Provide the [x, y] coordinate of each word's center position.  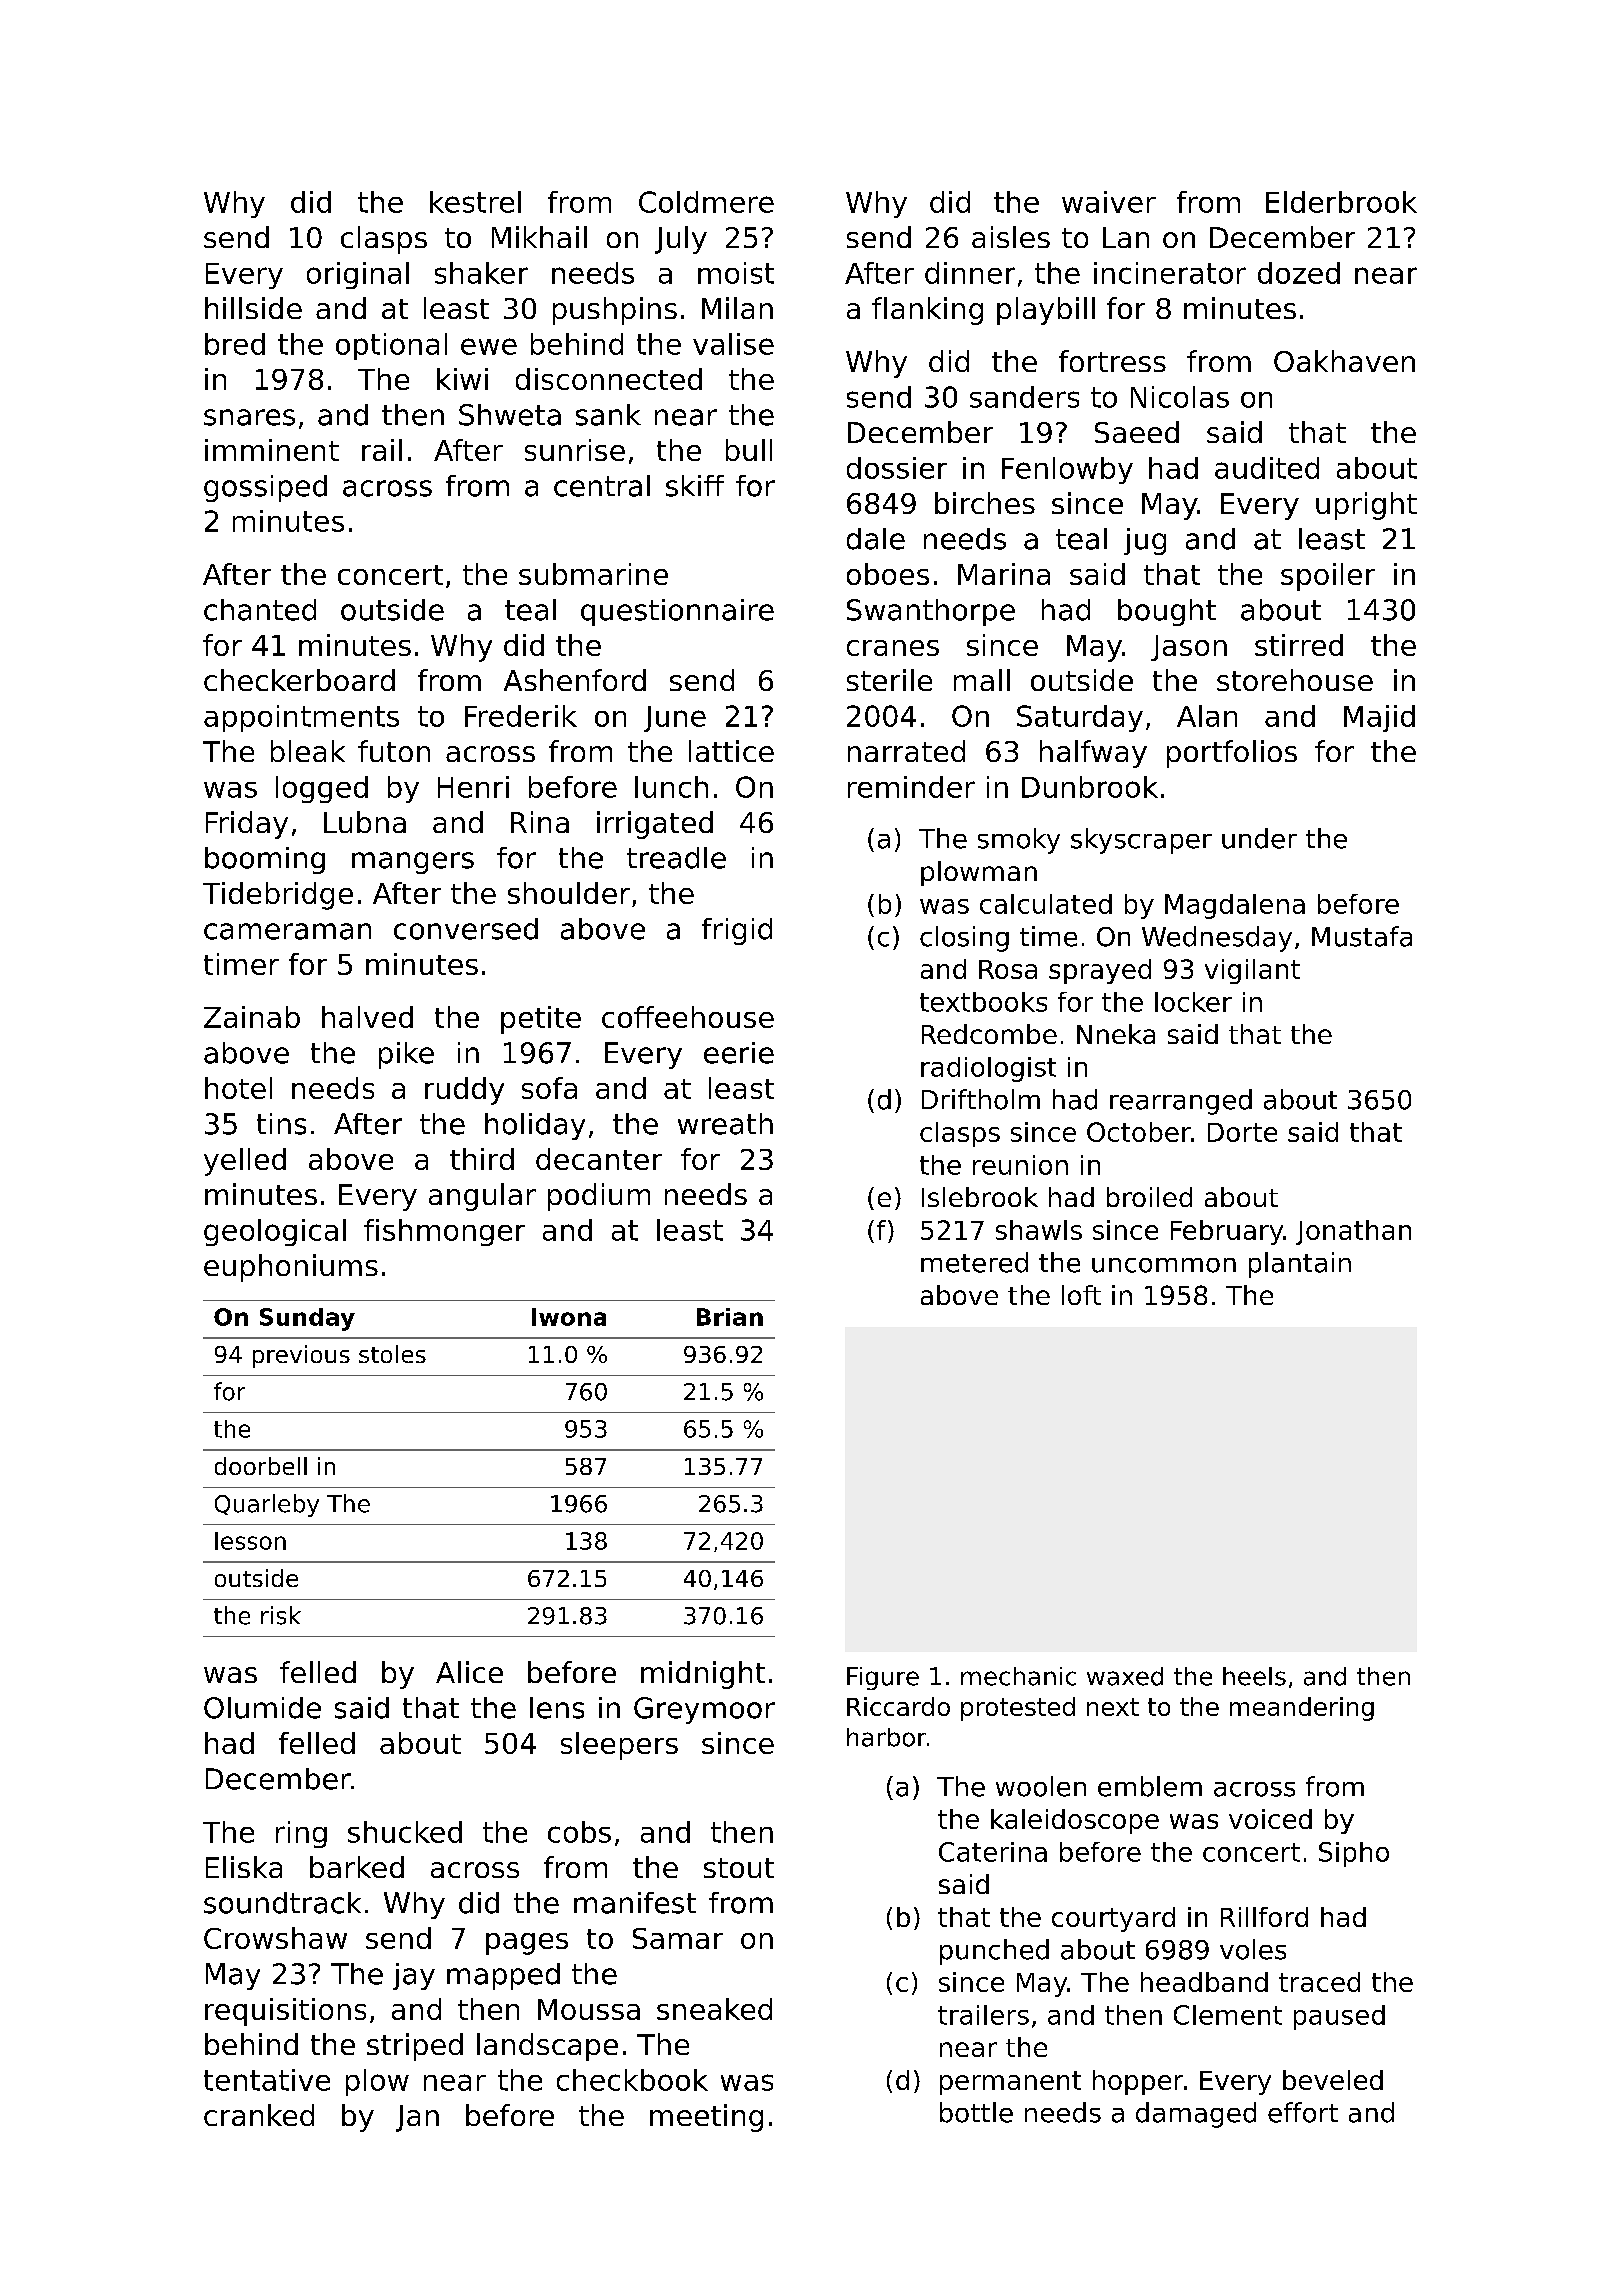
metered [974, 1262]
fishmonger [444, 1232]
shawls [1039, 1230]
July [681, 240]
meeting [706, 2118]
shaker [481, 273]
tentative [267, 2080]
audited [1267, 468]
